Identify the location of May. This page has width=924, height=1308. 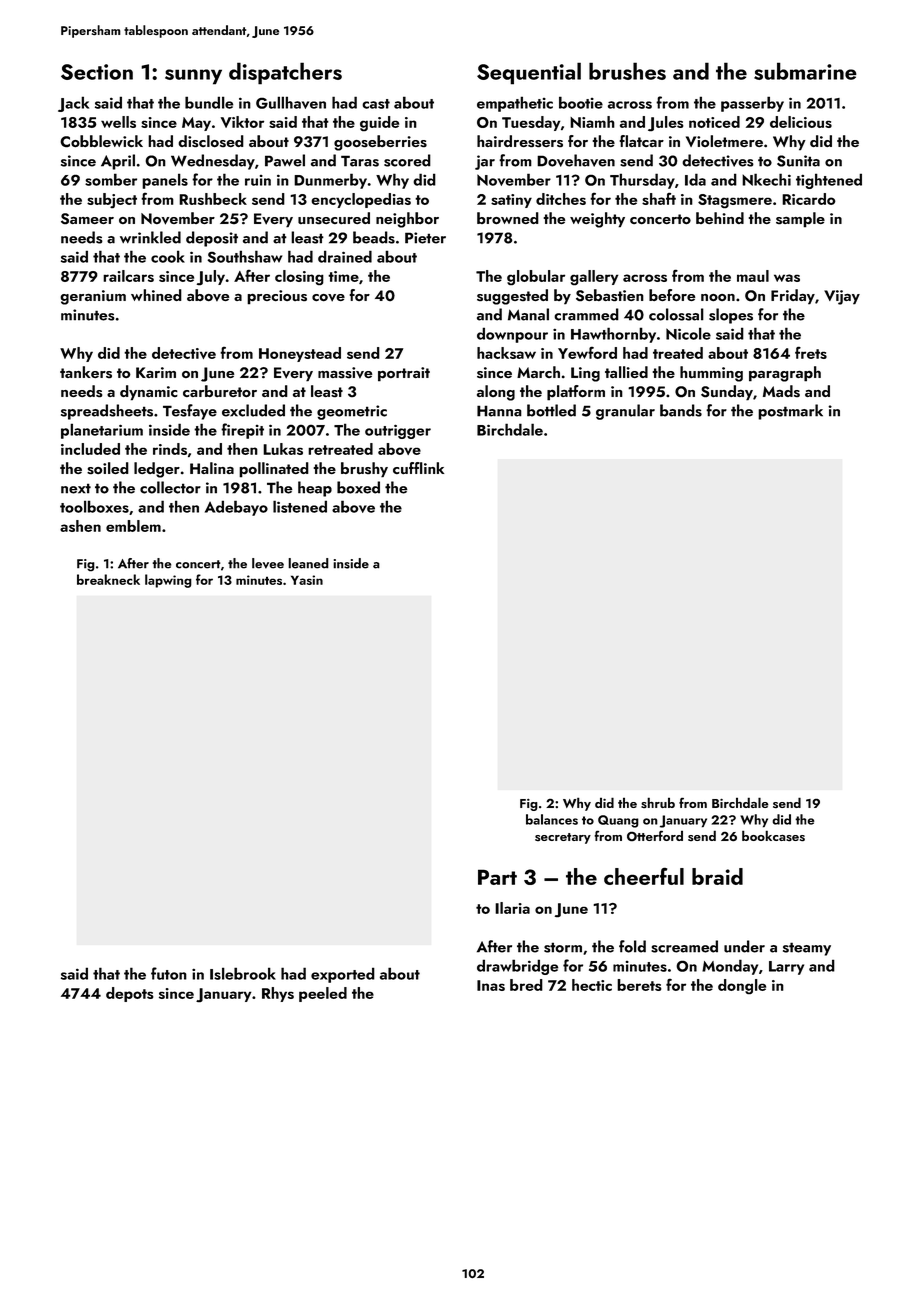
(196, 124).
